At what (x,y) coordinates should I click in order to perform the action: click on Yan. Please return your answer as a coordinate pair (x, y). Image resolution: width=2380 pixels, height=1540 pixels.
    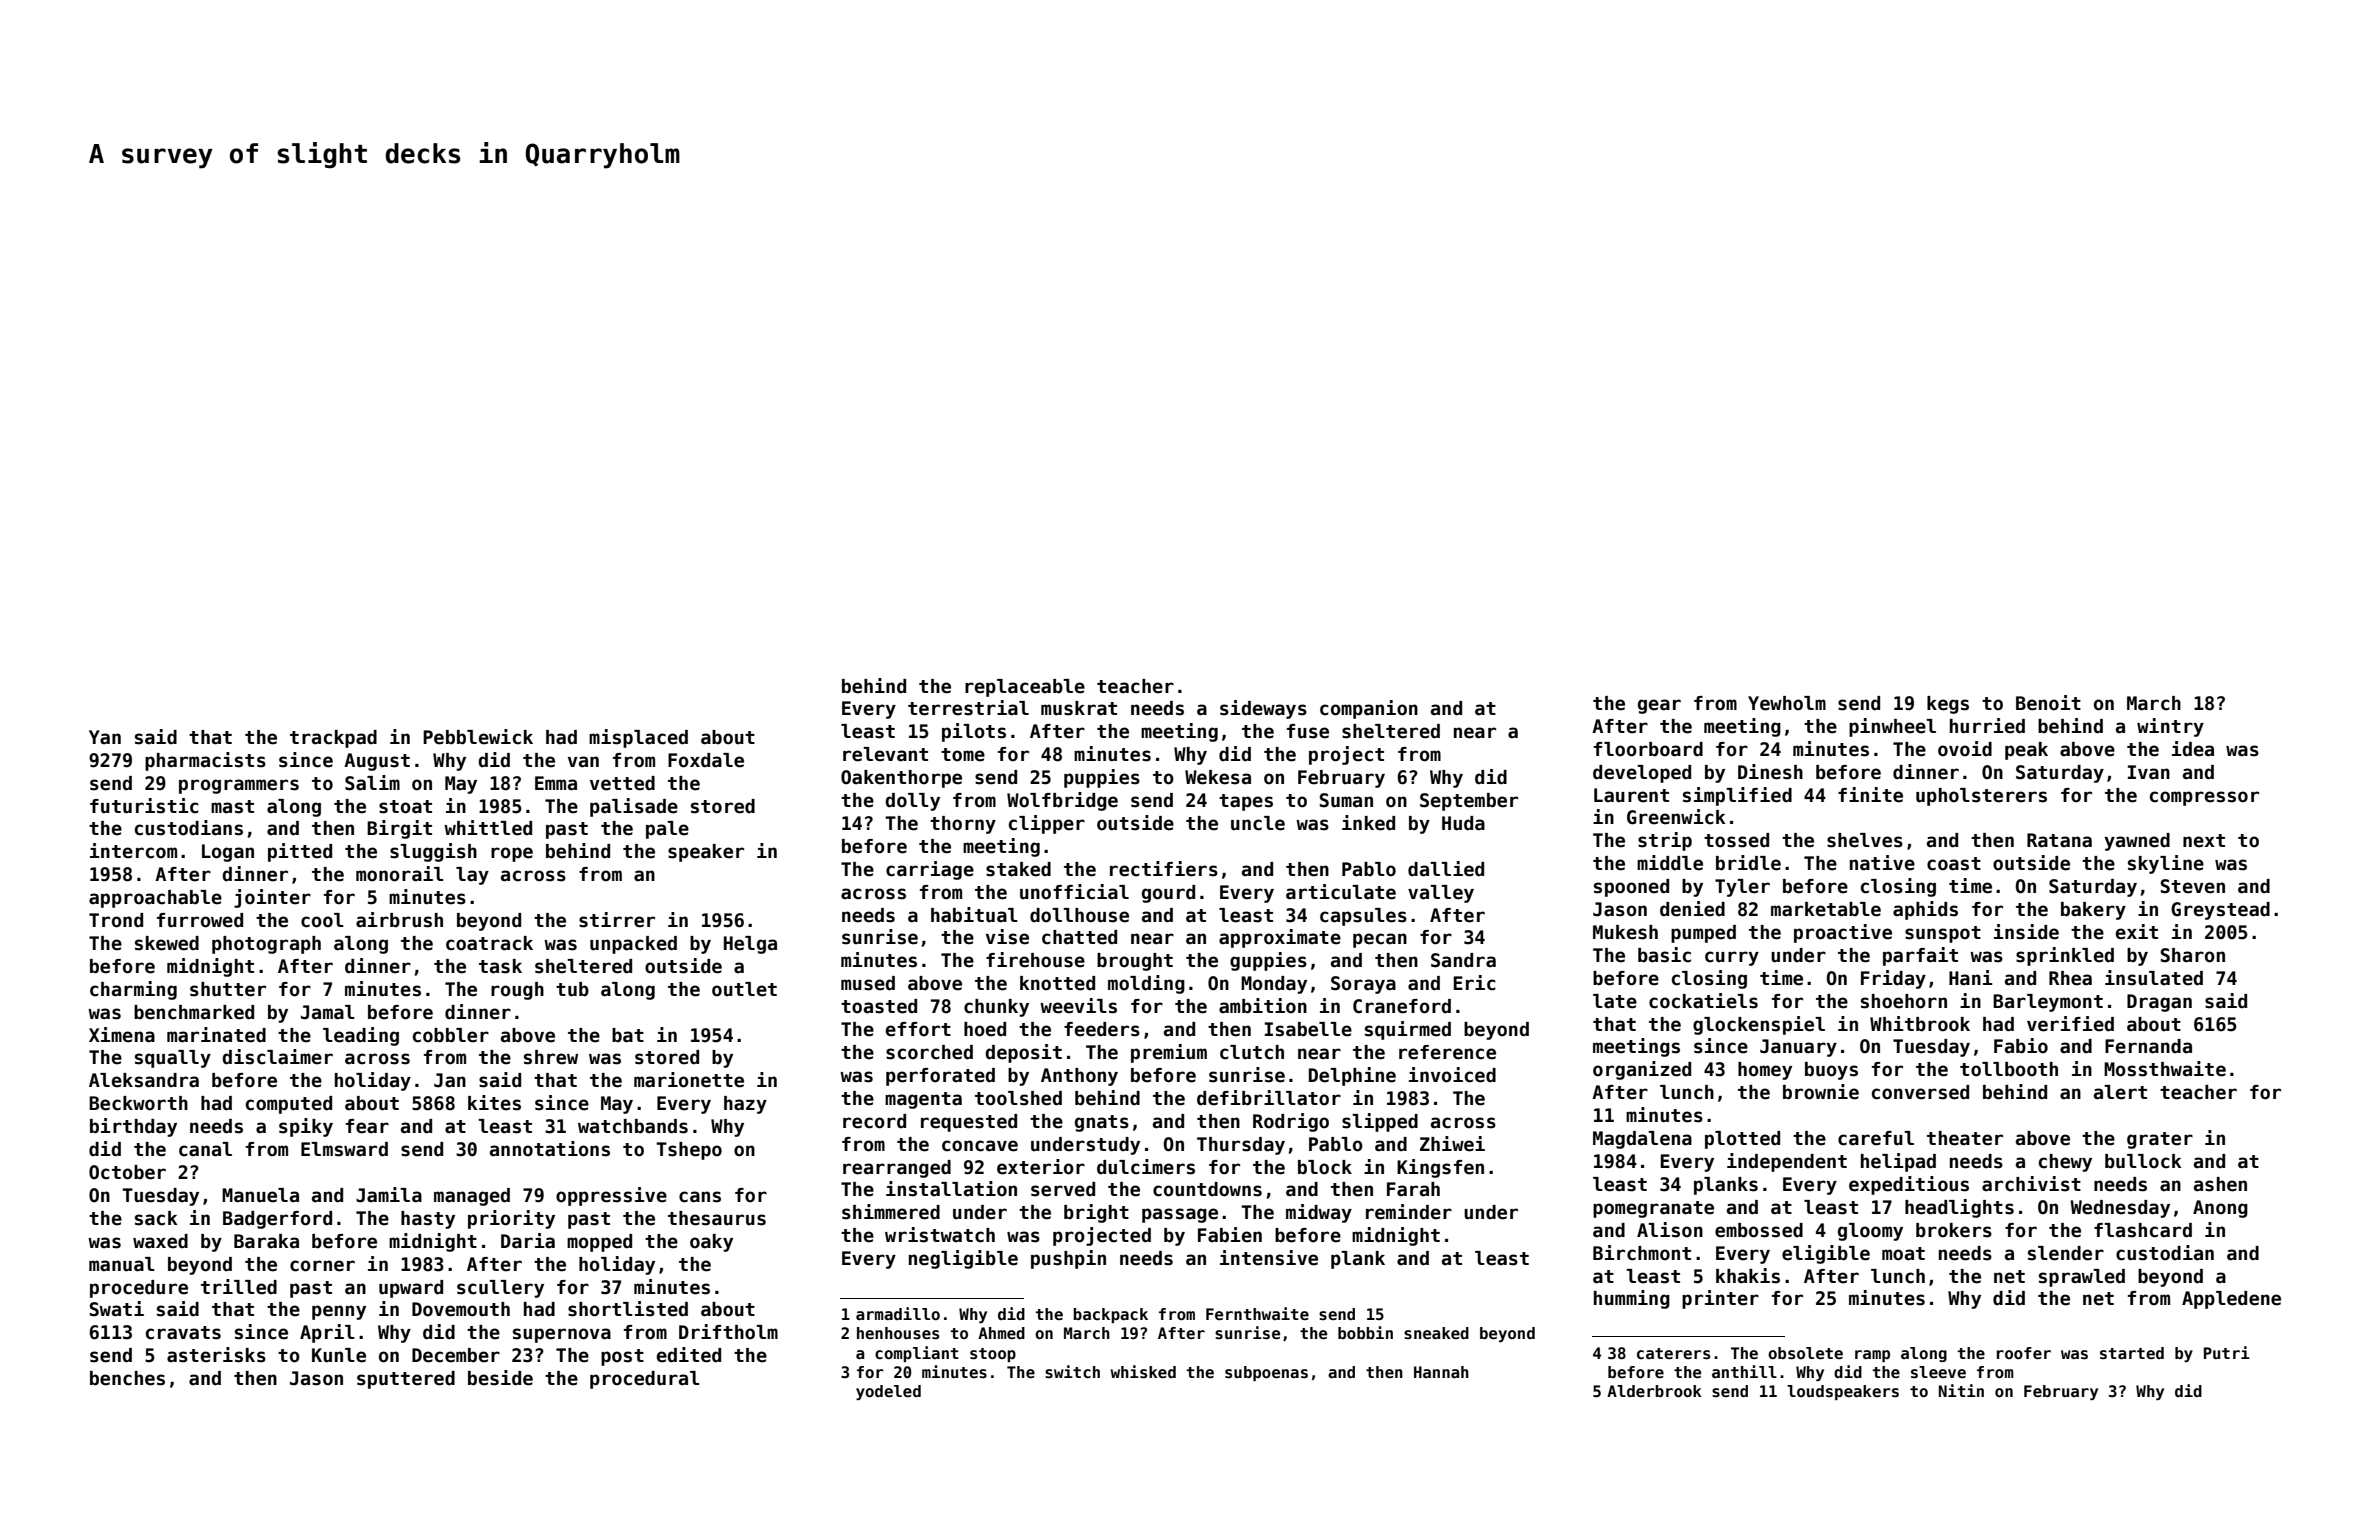
    Looking at the image, I should click on (105, 737).
